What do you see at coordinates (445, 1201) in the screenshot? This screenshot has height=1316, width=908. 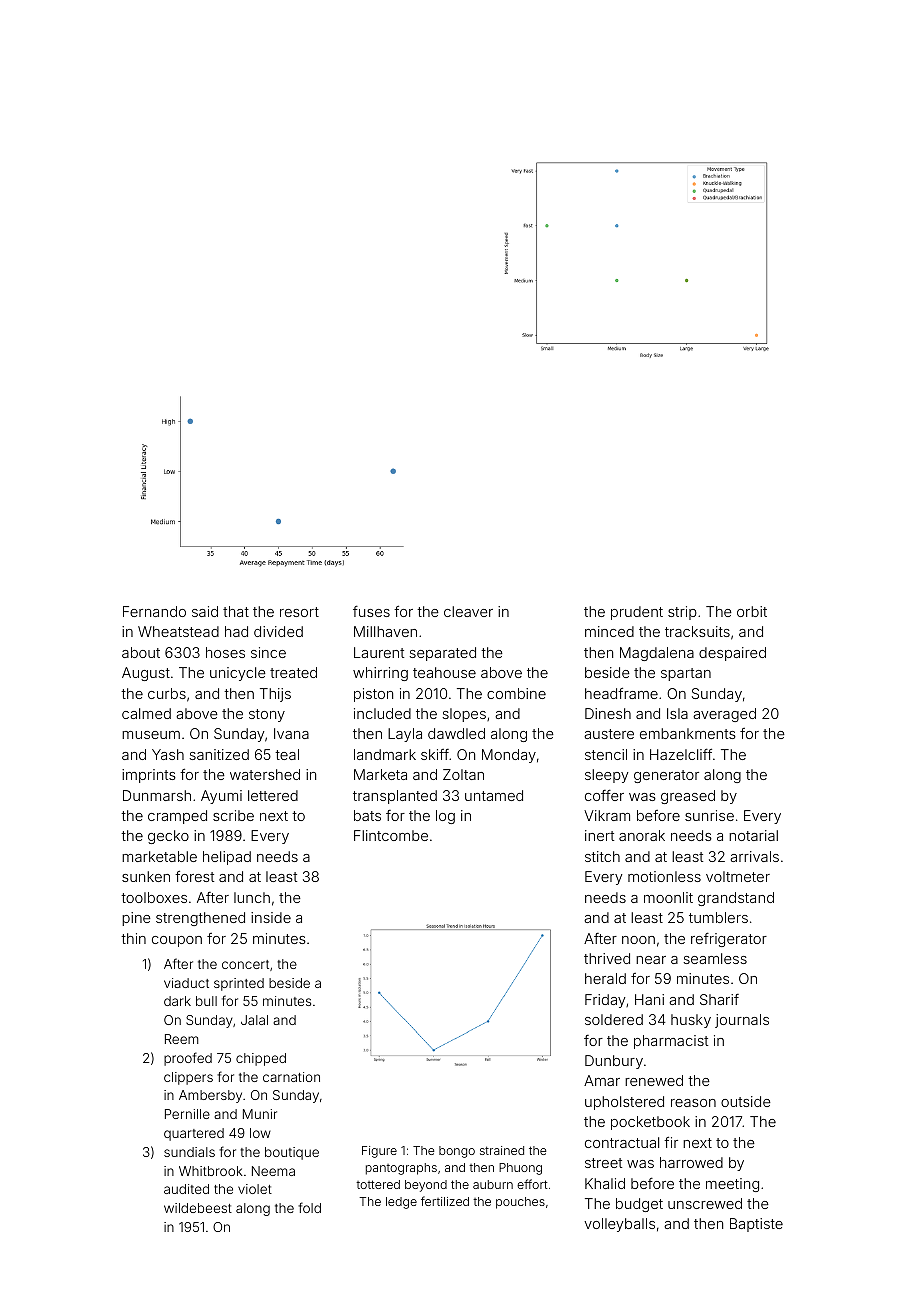 I see `fertilized` at bounding box center [445, 1201].
